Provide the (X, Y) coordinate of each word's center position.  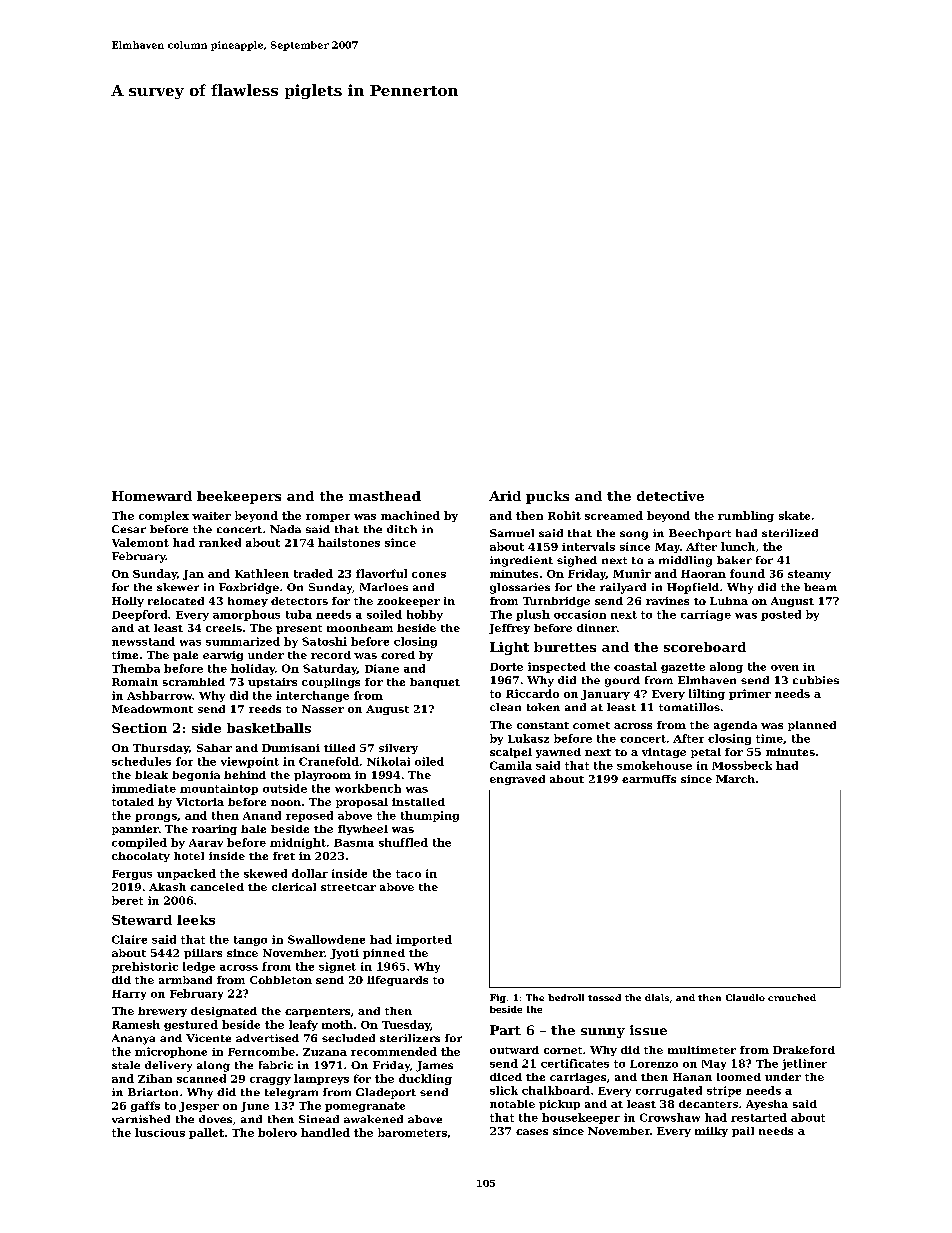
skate (794, 515)
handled (325, 1132)
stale (126, 1065)
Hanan (692, 1077)
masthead (385, 496)
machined (410, 515)
